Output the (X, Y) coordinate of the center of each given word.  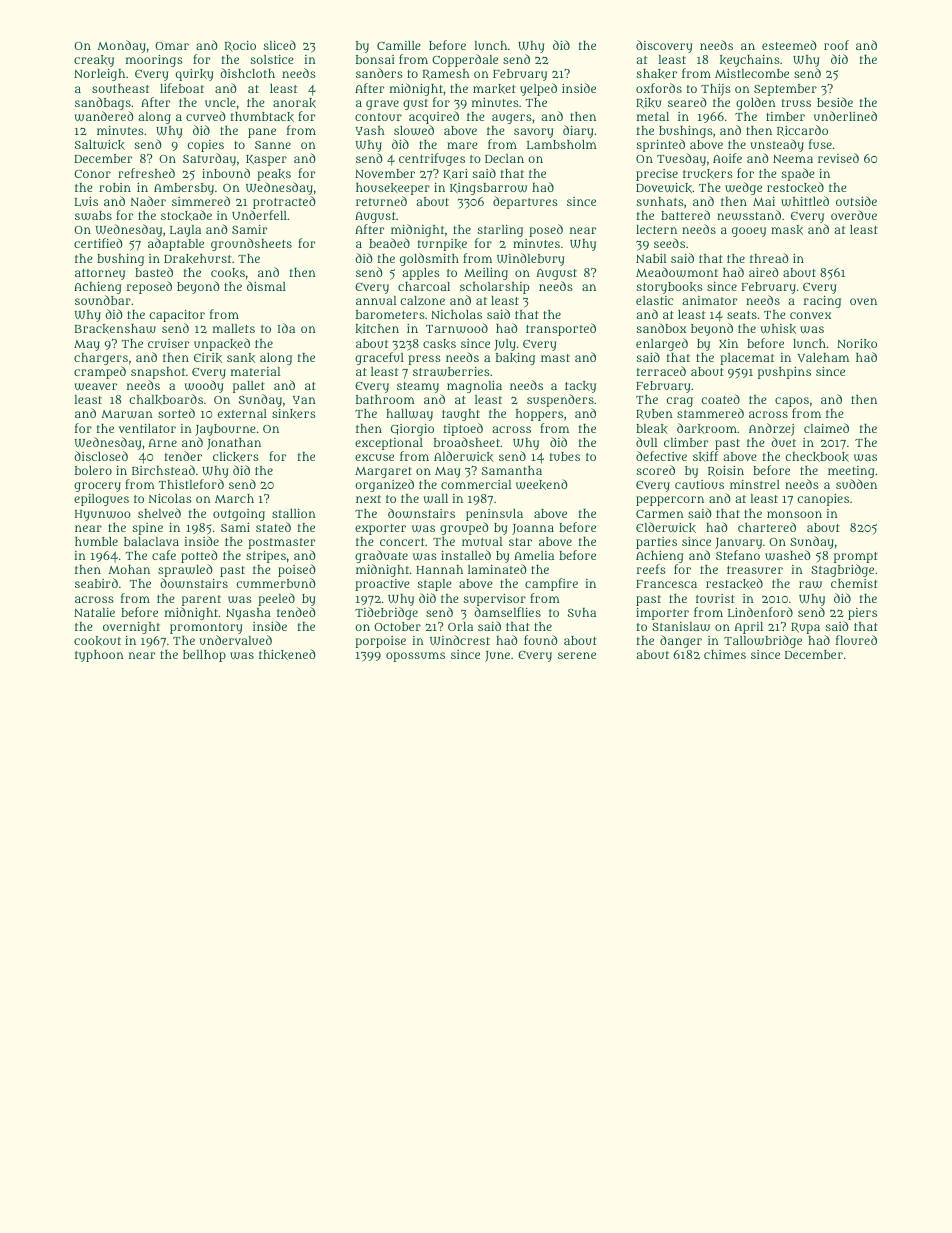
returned (381, 201)
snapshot (158, 373)
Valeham (823, 357)
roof (836, 45)
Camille (398, 45)
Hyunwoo (103, 515)
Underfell (259, 215)
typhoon (99, 656)
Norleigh (99, 75)
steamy (418, 387)
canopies (823, 500)
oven (863, 301)
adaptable (176, 245)
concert (402, 542)
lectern (656, 229)
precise (657, 175)
